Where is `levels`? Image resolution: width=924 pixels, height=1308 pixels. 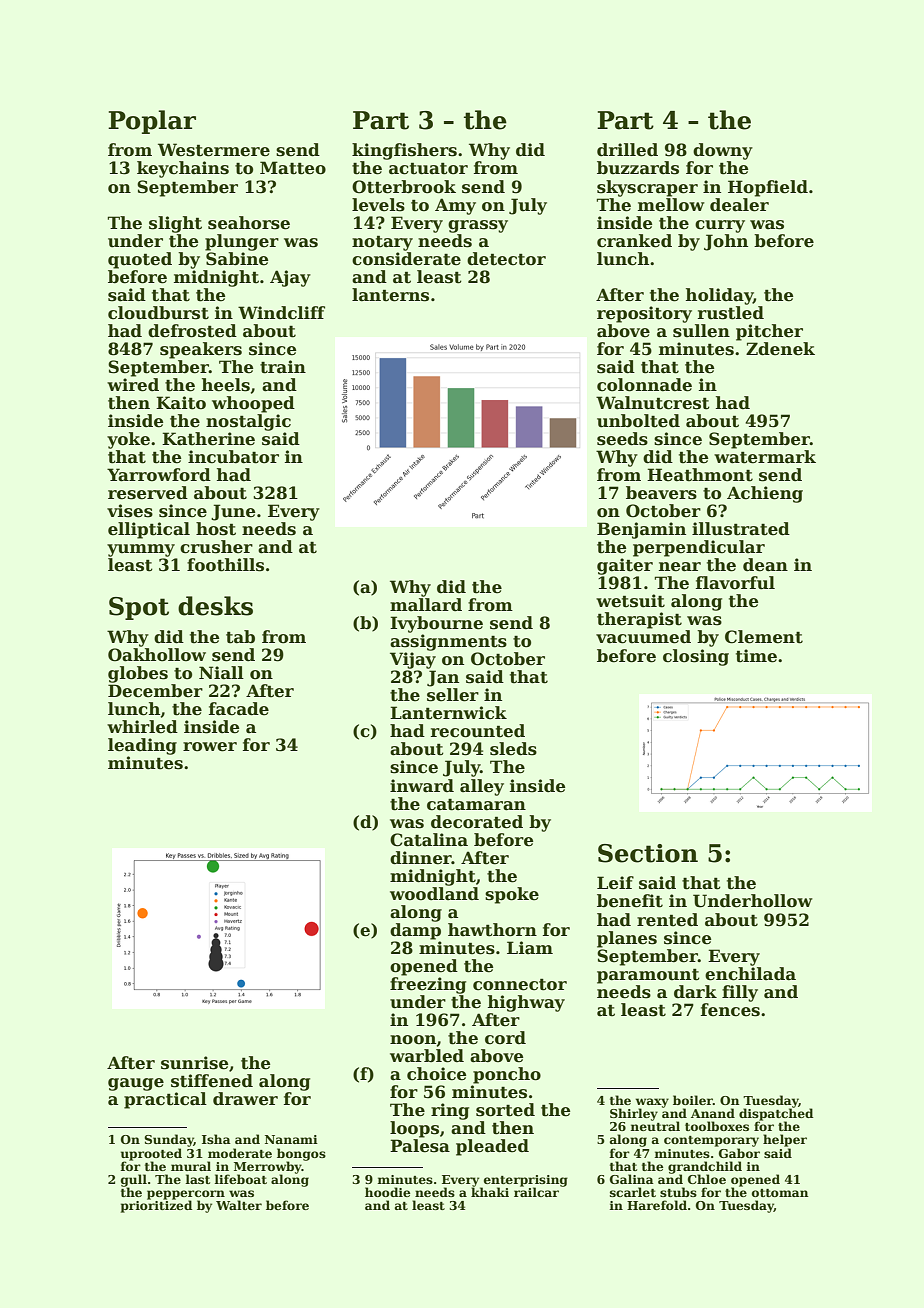 levels is located at coordinates (378, 205).
